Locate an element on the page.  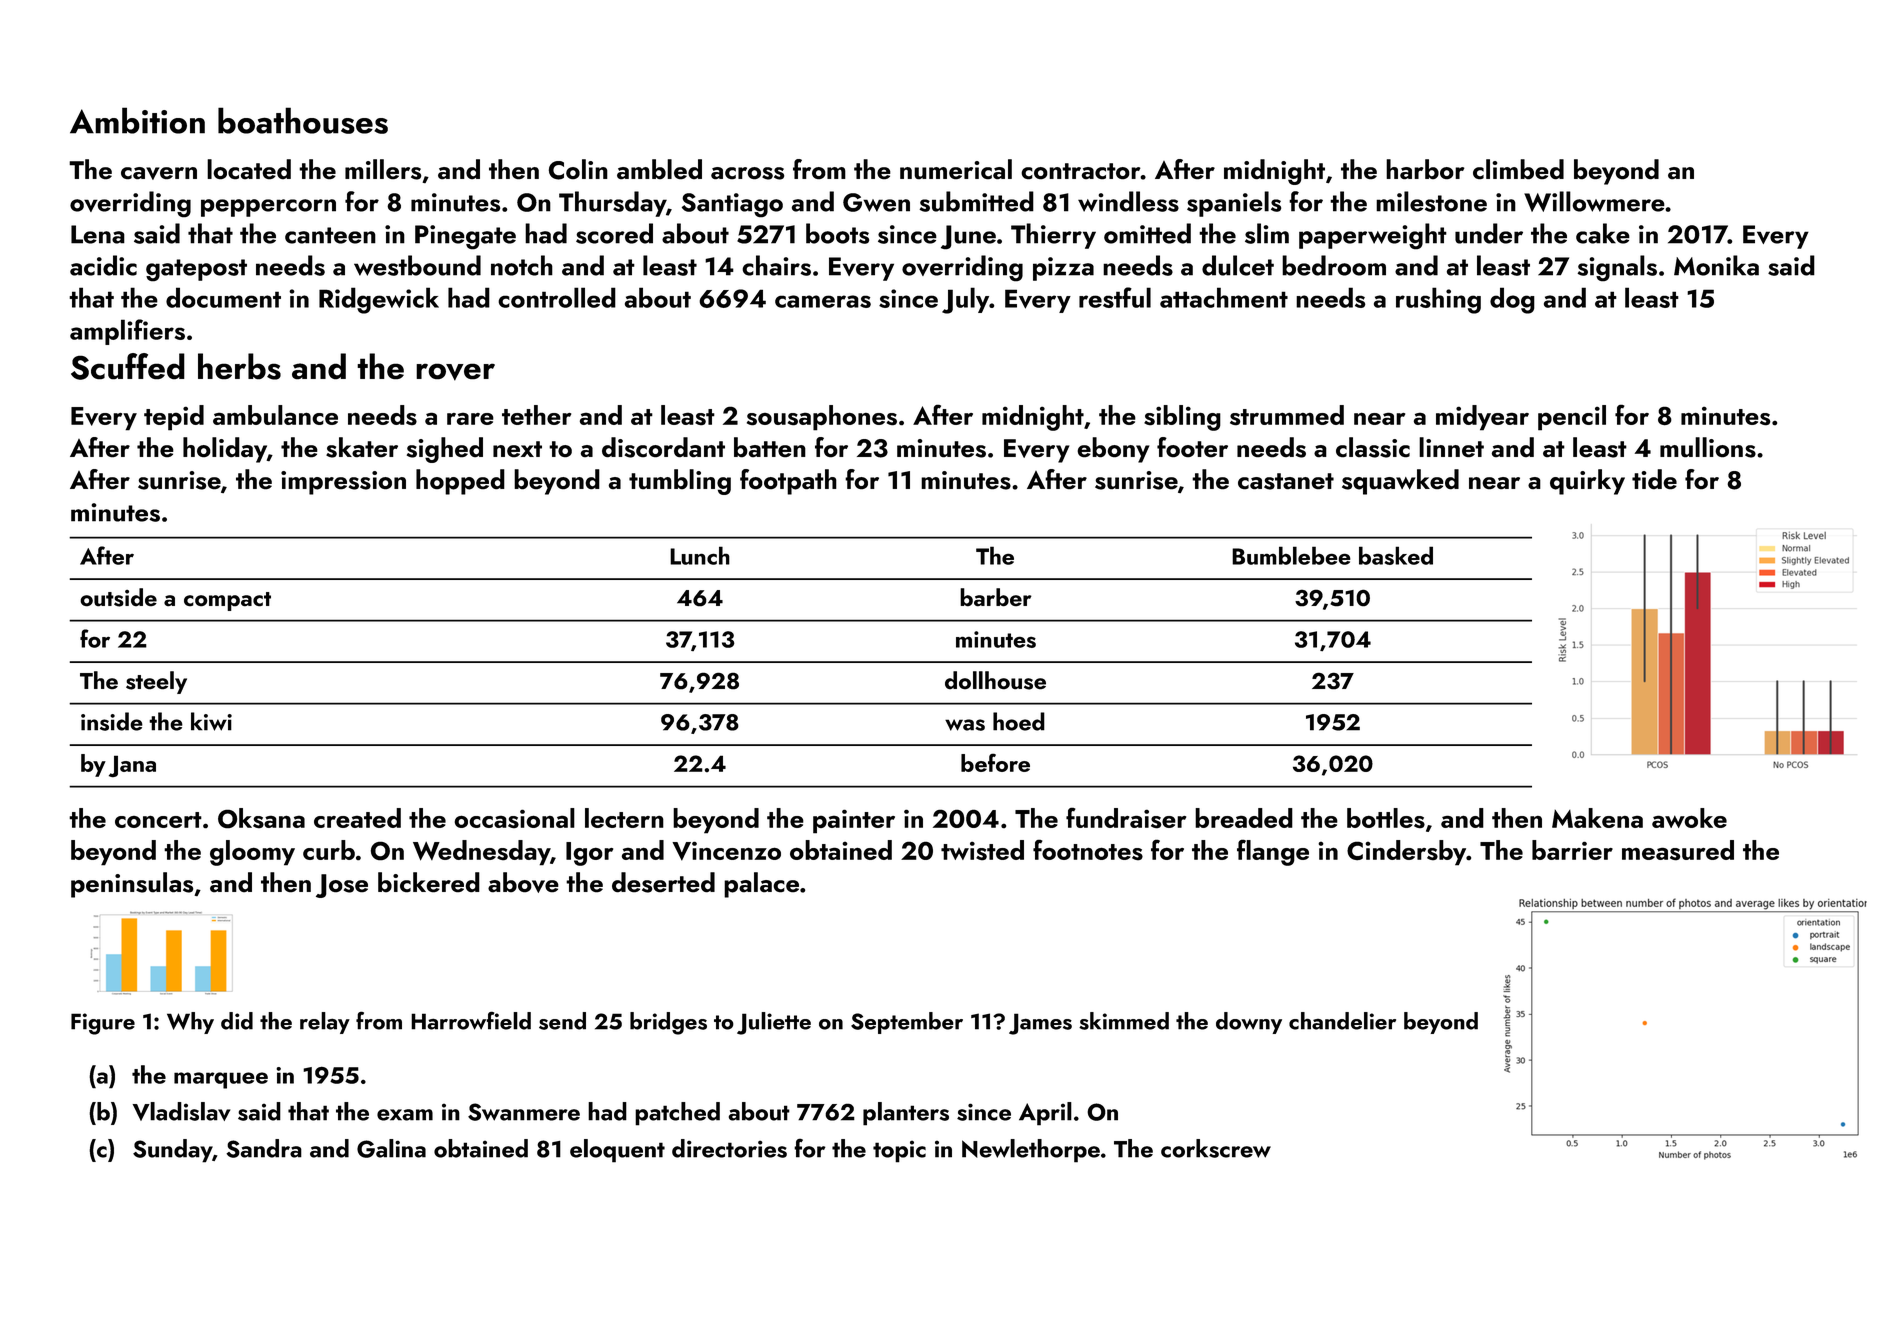
Figure is located at coordinates (103, 1024).
